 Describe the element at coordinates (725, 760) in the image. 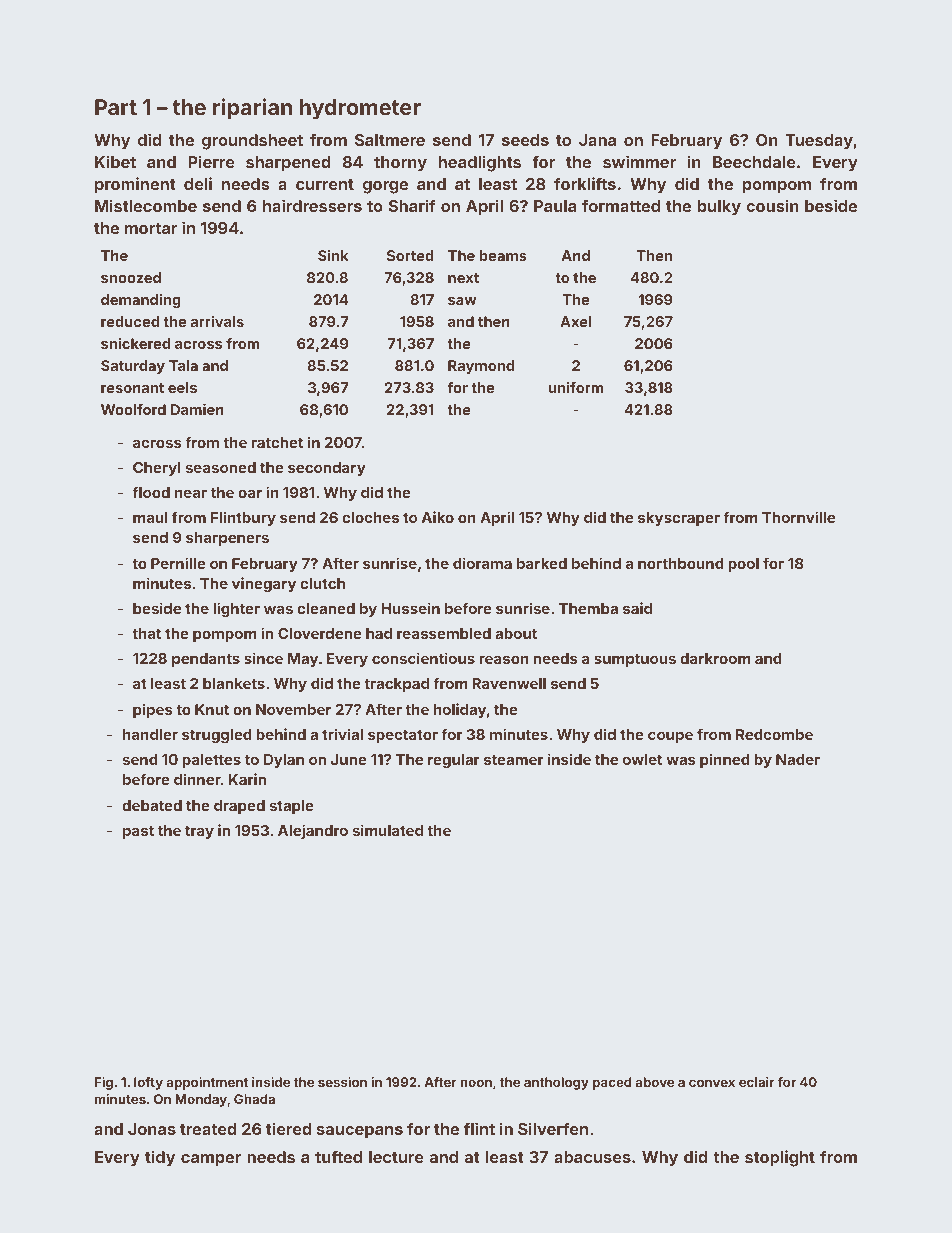

I see `pinned` at that location.
